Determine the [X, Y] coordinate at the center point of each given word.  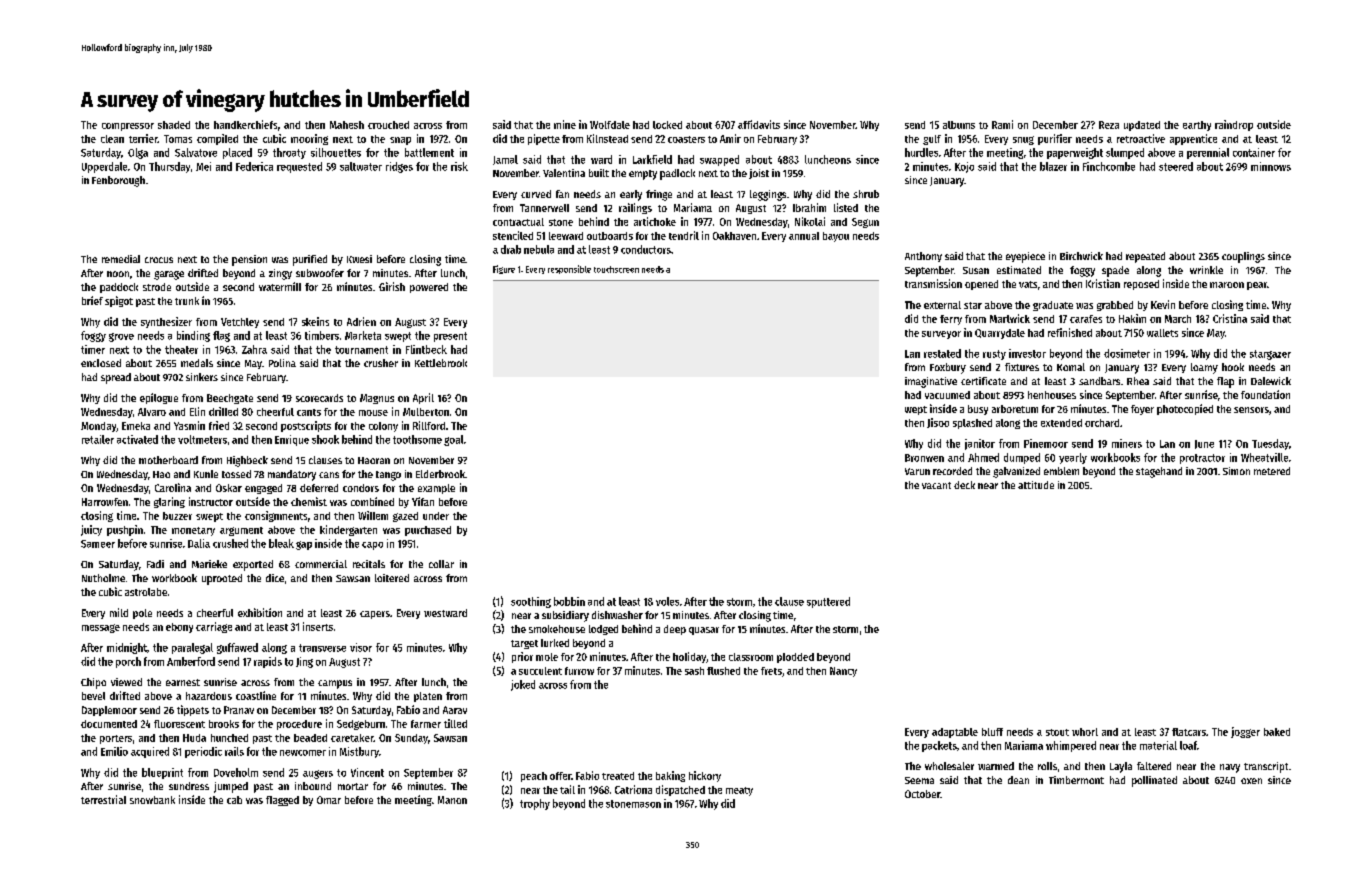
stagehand [1159, 472]
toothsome [417, 439]
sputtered [828, 602]
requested [299, 167]
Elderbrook [440, 474]
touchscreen [616, 269]
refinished [1070, 332]
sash [694, 671]
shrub [866, 194]
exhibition [260, 612]
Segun [865, 223]
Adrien [361, 321]
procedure [299, 725]
